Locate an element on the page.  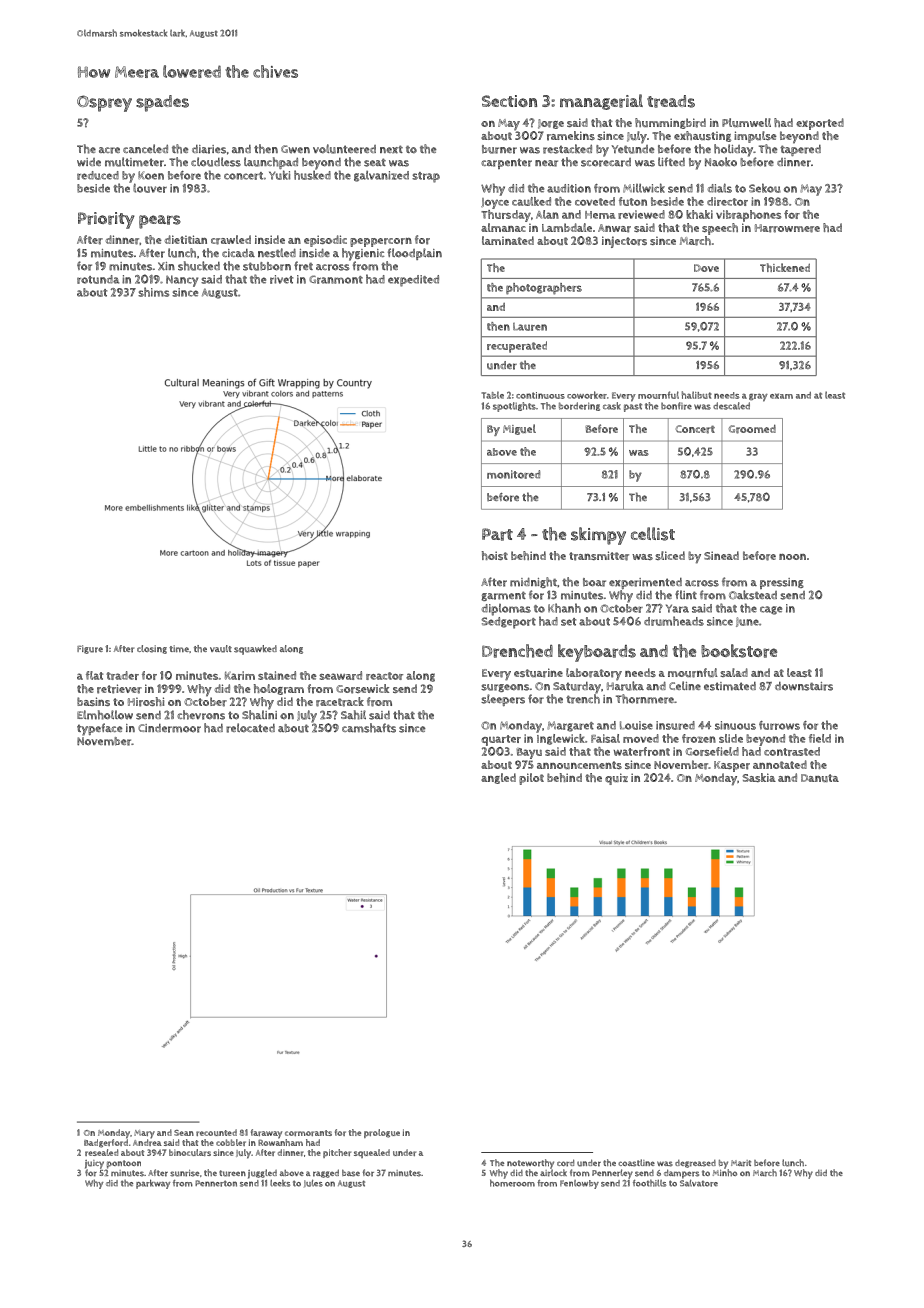
vault is located at coordinates (221, 649).
